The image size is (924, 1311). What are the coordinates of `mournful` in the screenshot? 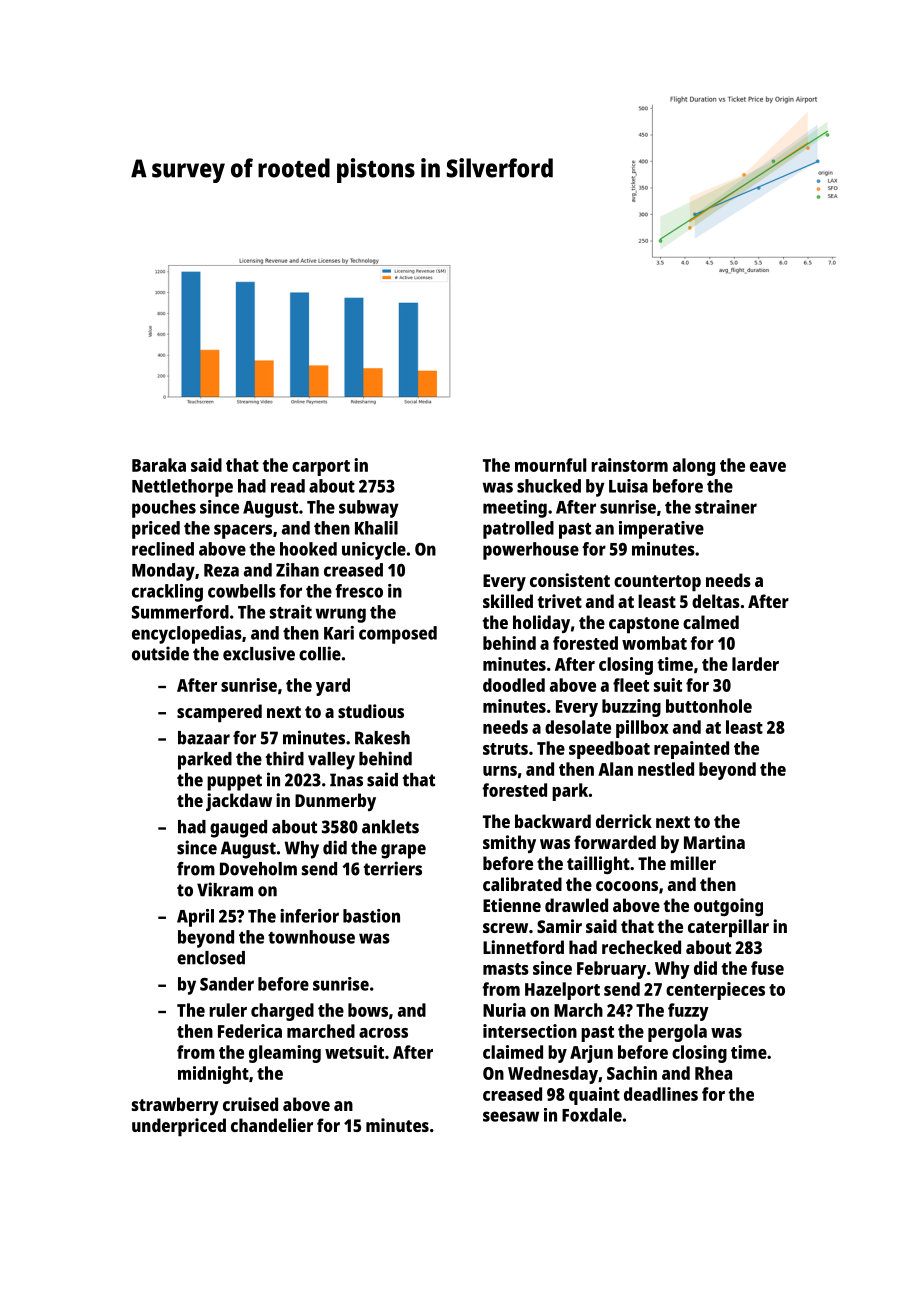 It's located at (550, 465).
